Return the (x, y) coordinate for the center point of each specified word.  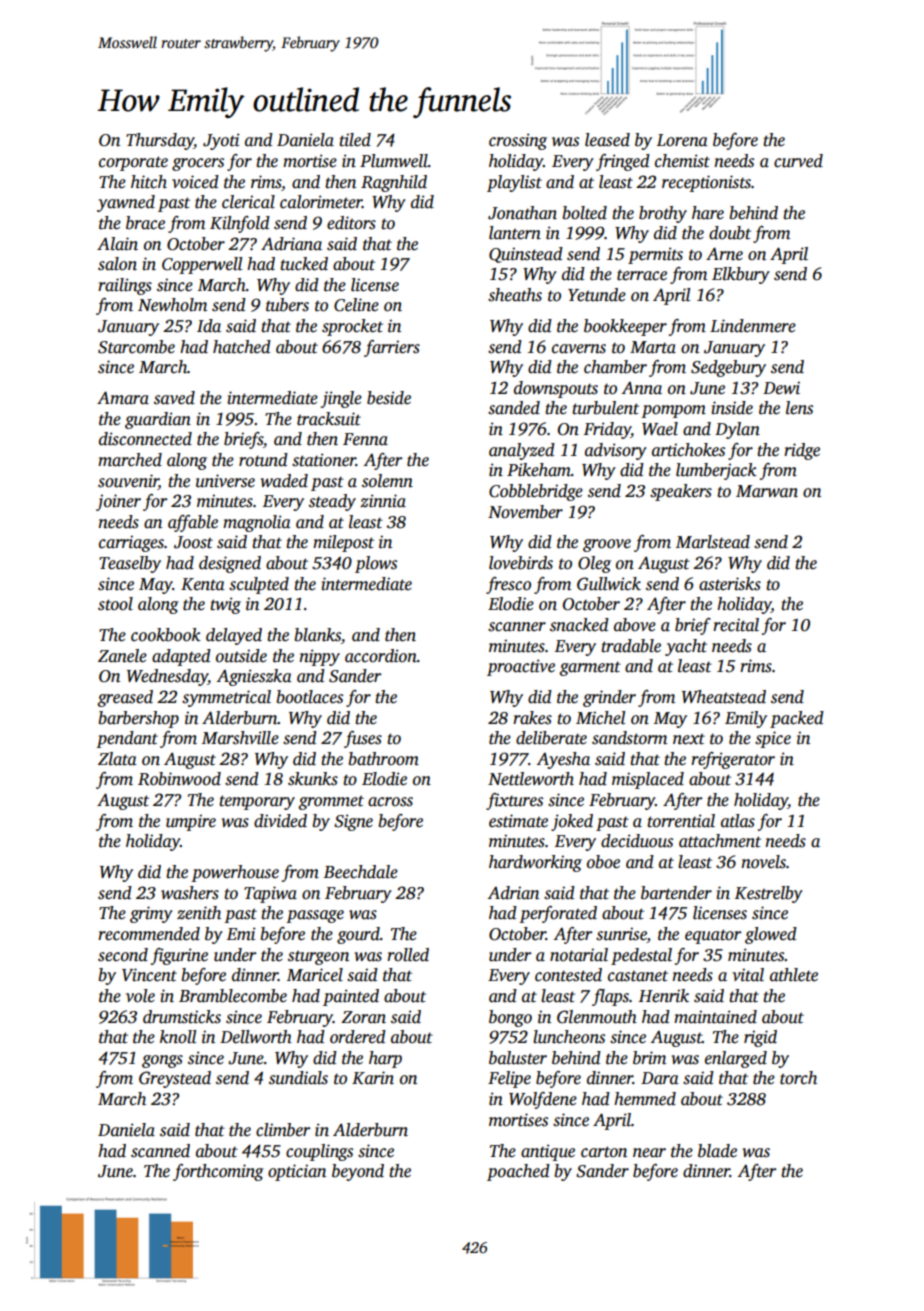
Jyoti (221, 141)
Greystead (175, 1079)
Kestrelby (769, 894)
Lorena (682, 140)
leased (607, 140)
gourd (358, 935)
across (390, 802)
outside (241, 656)
